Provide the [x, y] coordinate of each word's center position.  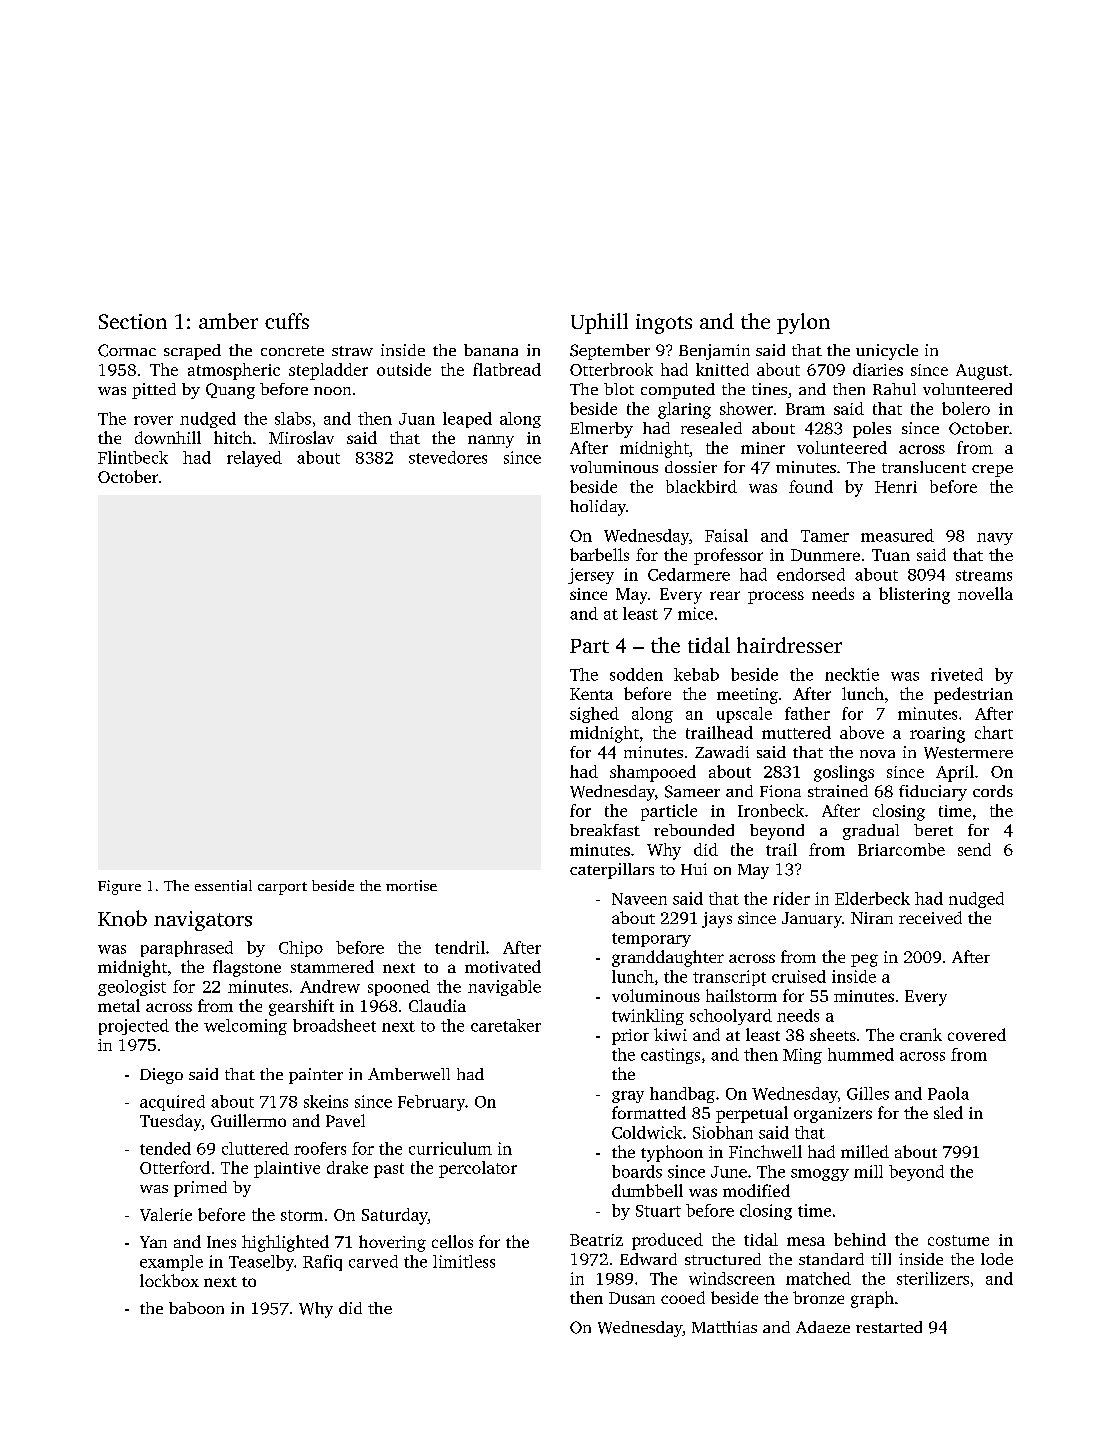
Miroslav [301, 437]
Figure [119, 887]
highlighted [285, 1243]
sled [948, 1112]
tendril [460, 947]
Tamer [825, 536]
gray [628, 1097]
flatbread [507, 369]
